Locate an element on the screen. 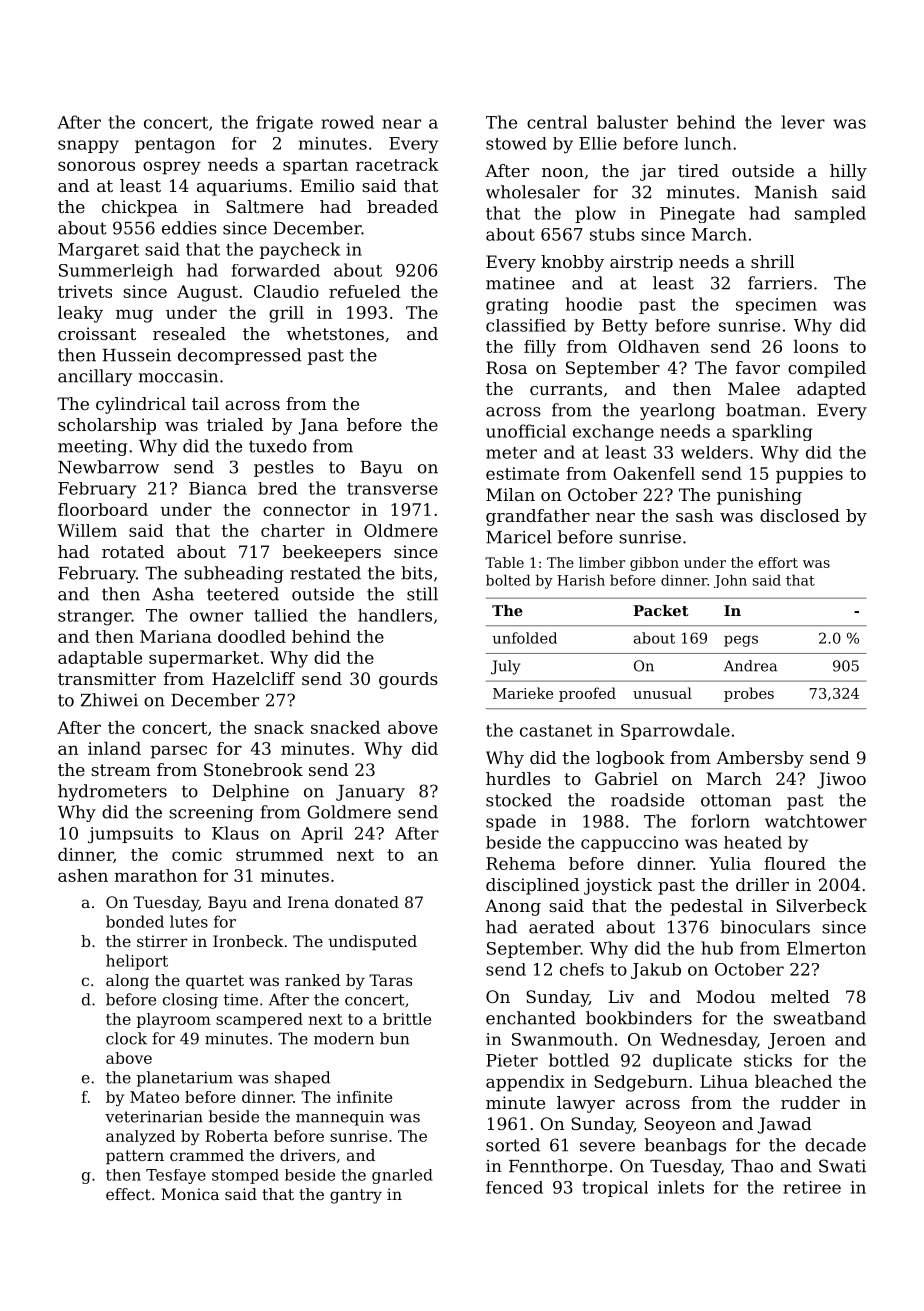 The image size is (924, 1311). pegs is located at coordinates (741, 641).
